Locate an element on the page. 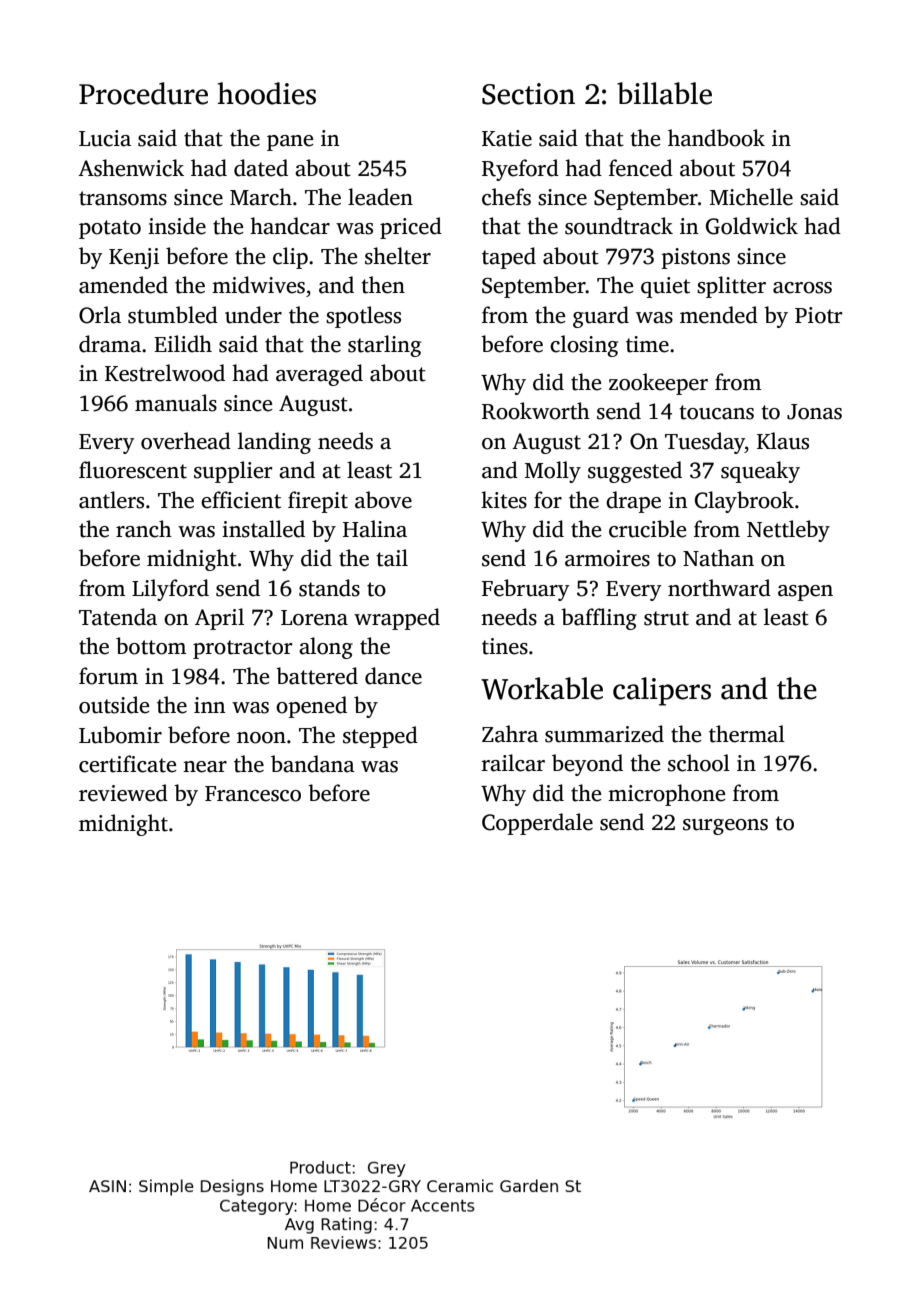  aspen is located at coordinates (805, 593).
